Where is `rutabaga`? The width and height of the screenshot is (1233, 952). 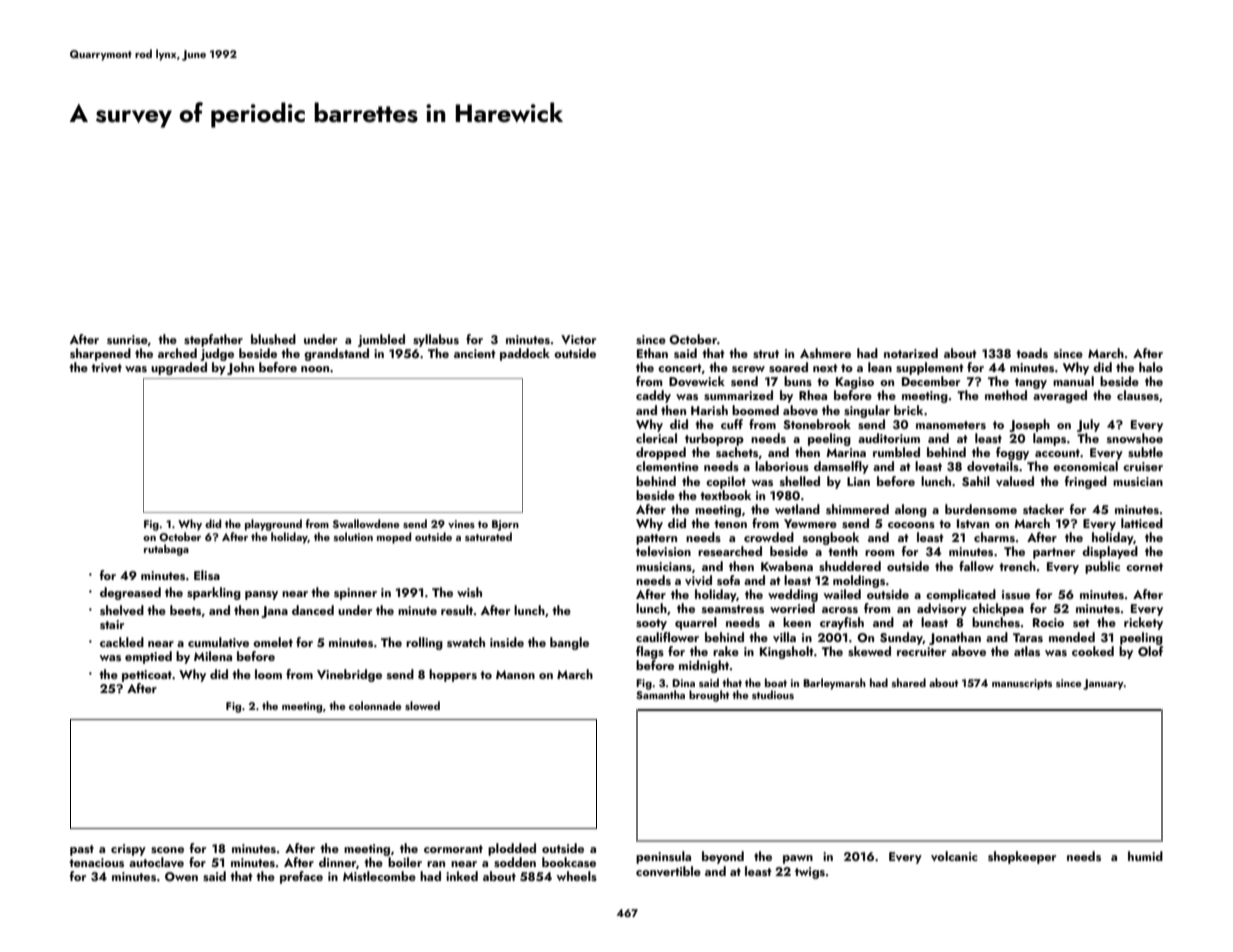
rutabaga is located at coordinates (166, 550).
